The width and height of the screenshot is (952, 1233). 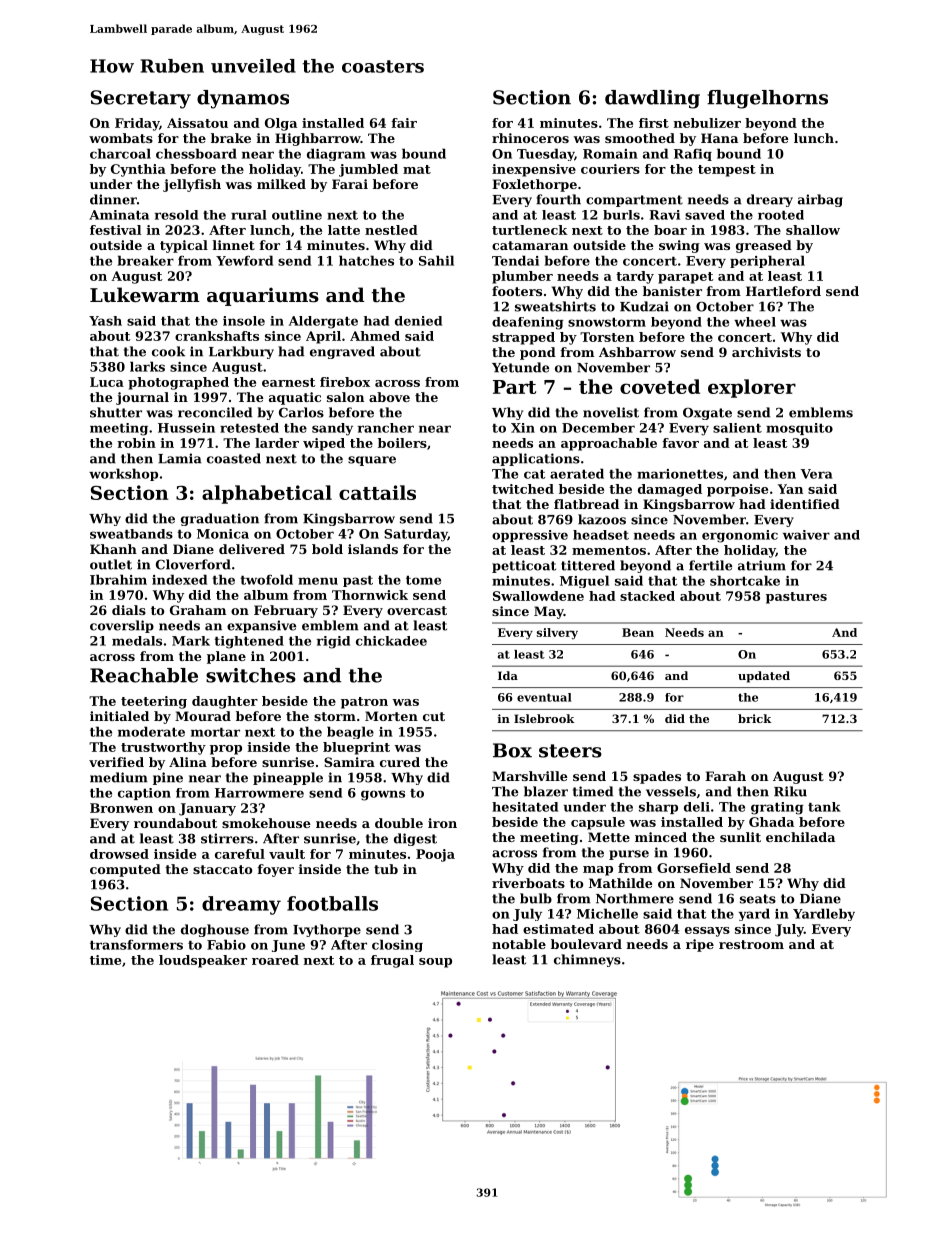 I want to click on aquatic, so click(x=295, y=398).
